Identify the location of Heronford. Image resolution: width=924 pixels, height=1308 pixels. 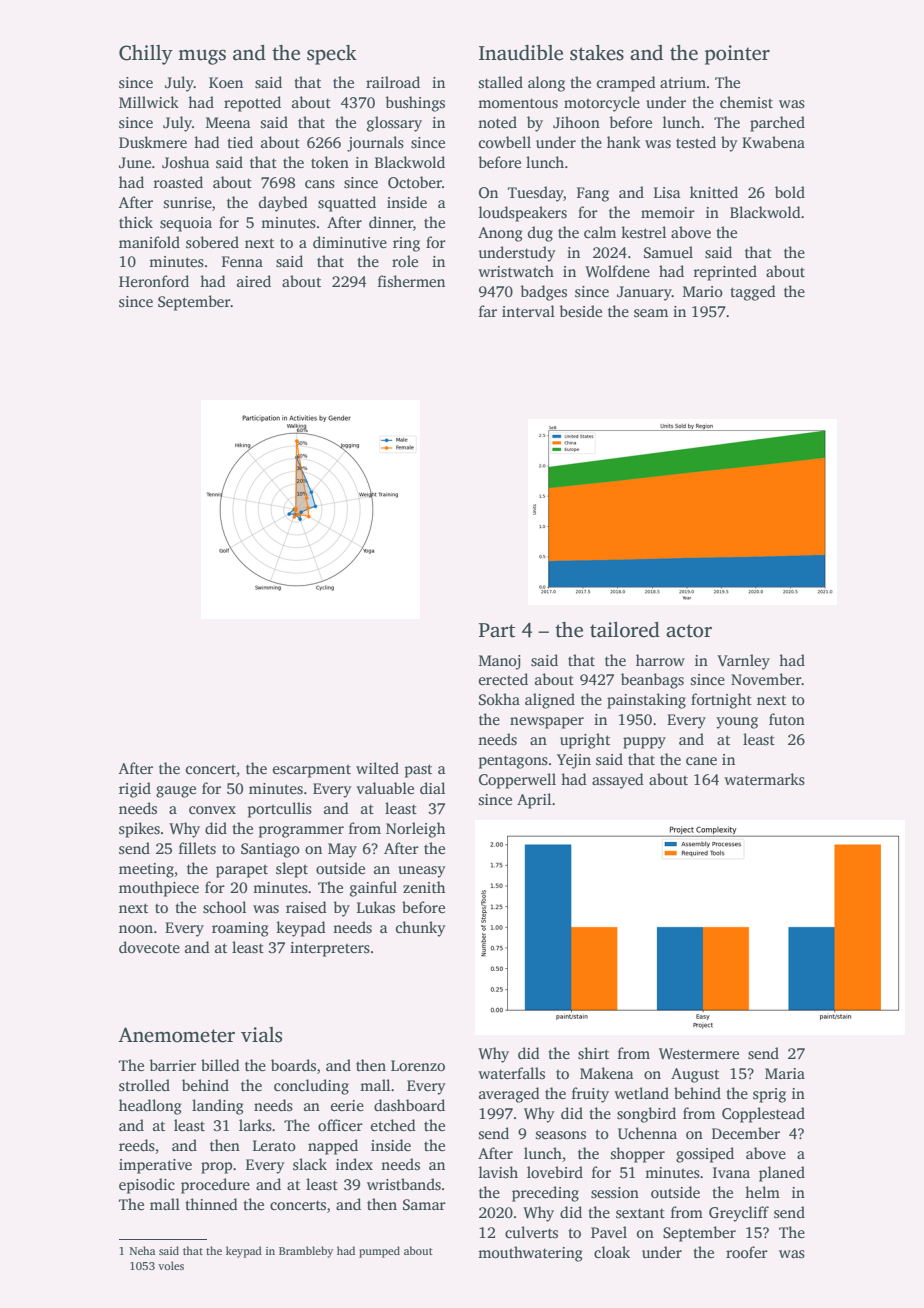
(154, 281).
